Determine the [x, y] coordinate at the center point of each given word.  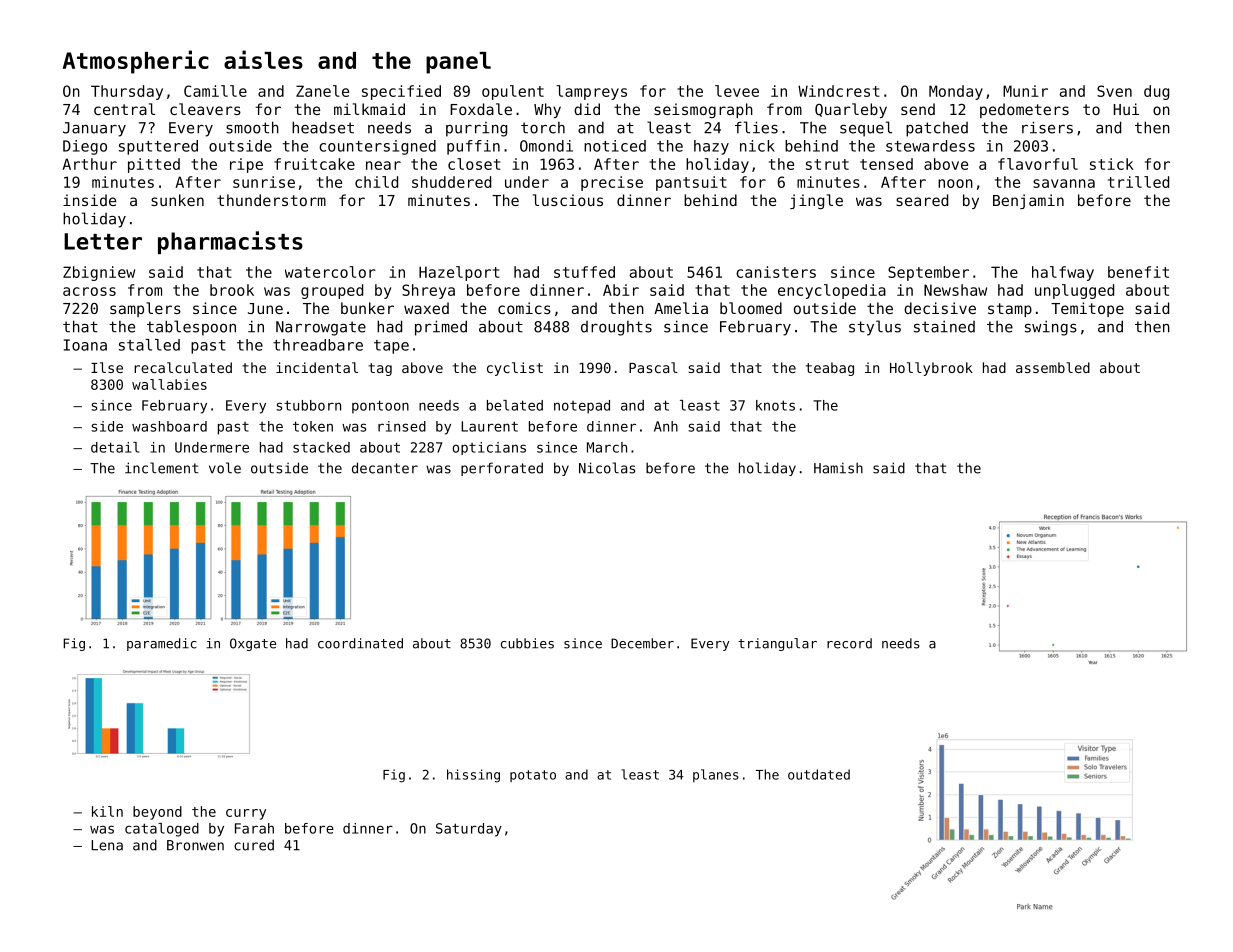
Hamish [838, 468]
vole [225, 468]
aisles [263, 59]
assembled [1053, 367]
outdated [819, 774]
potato [533, 776]
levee [737, 91]
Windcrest [839, 91]
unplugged [1074, 291]
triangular [777, 644]
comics [524, 308]
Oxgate [253, 644]
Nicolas [607, 468]
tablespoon [191, 328]
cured [254, 845]
